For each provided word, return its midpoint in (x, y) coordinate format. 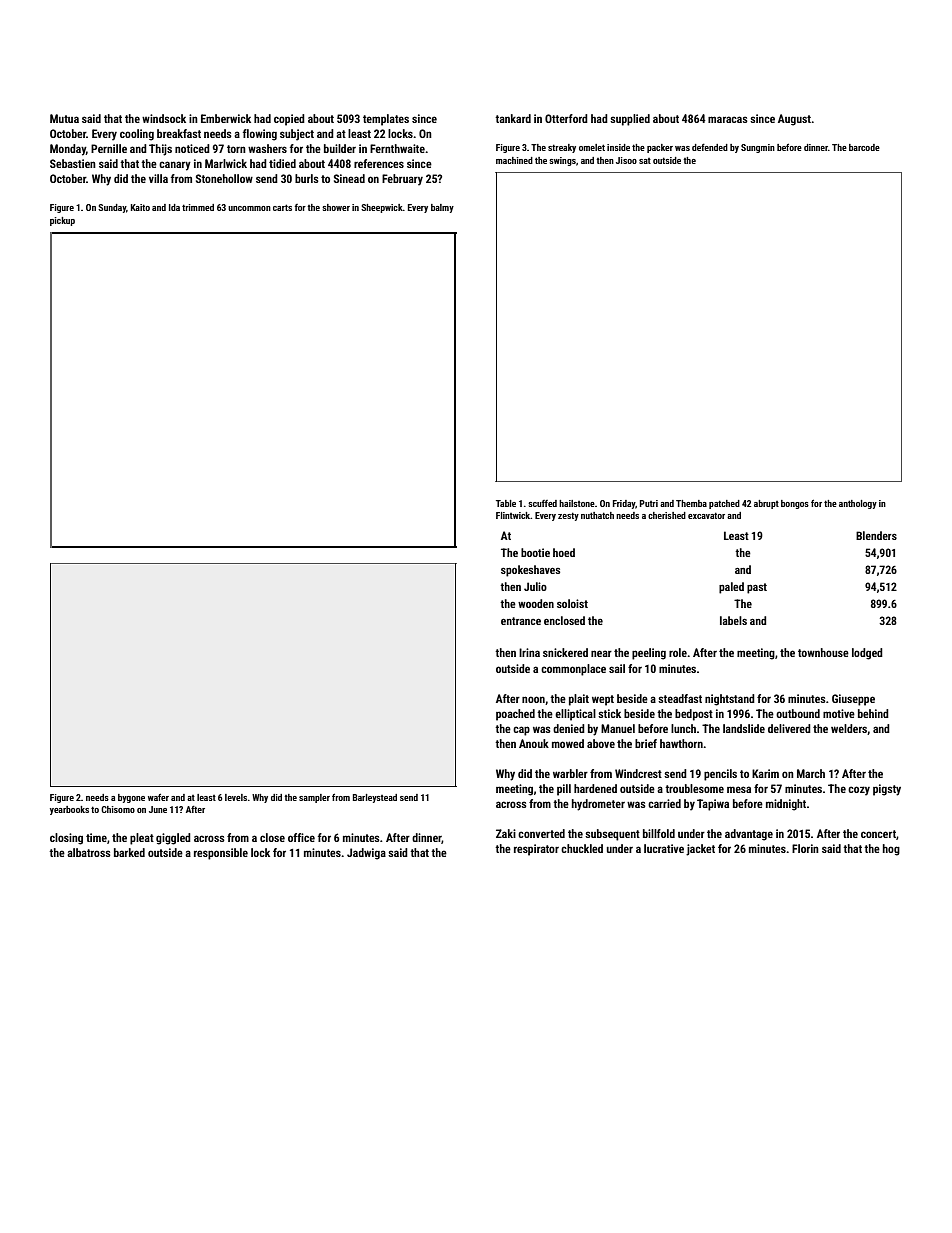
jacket (700, 850)
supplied (630, 120)
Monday (68, 150)
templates (386, 120)
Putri (649, 503)
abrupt (766, 504)
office (301, 837)
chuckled (582, 848)
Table (506, 503)
